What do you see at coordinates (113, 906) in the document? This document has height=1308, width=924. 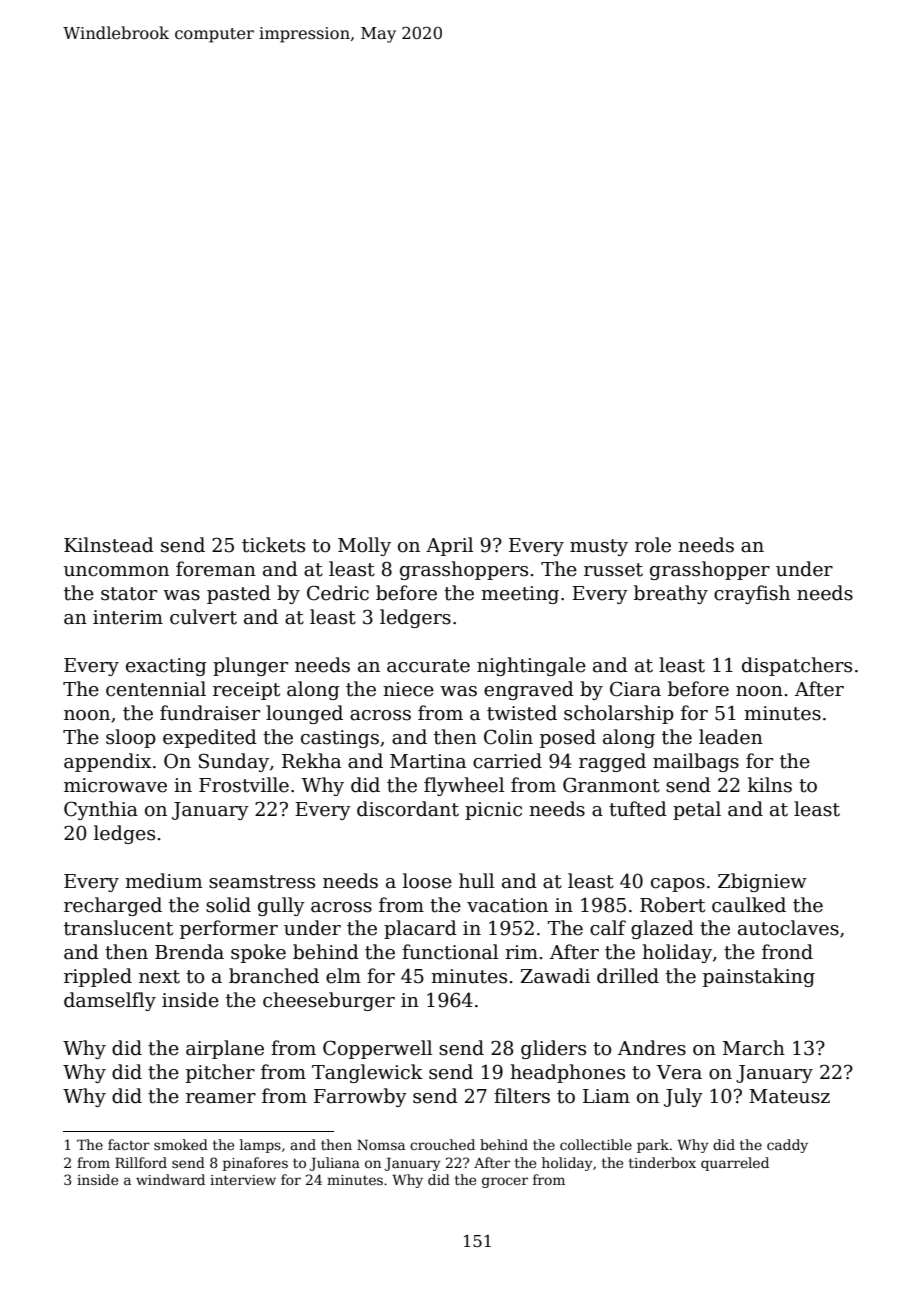 I see `recharged` at bounding box center [113, 906].
